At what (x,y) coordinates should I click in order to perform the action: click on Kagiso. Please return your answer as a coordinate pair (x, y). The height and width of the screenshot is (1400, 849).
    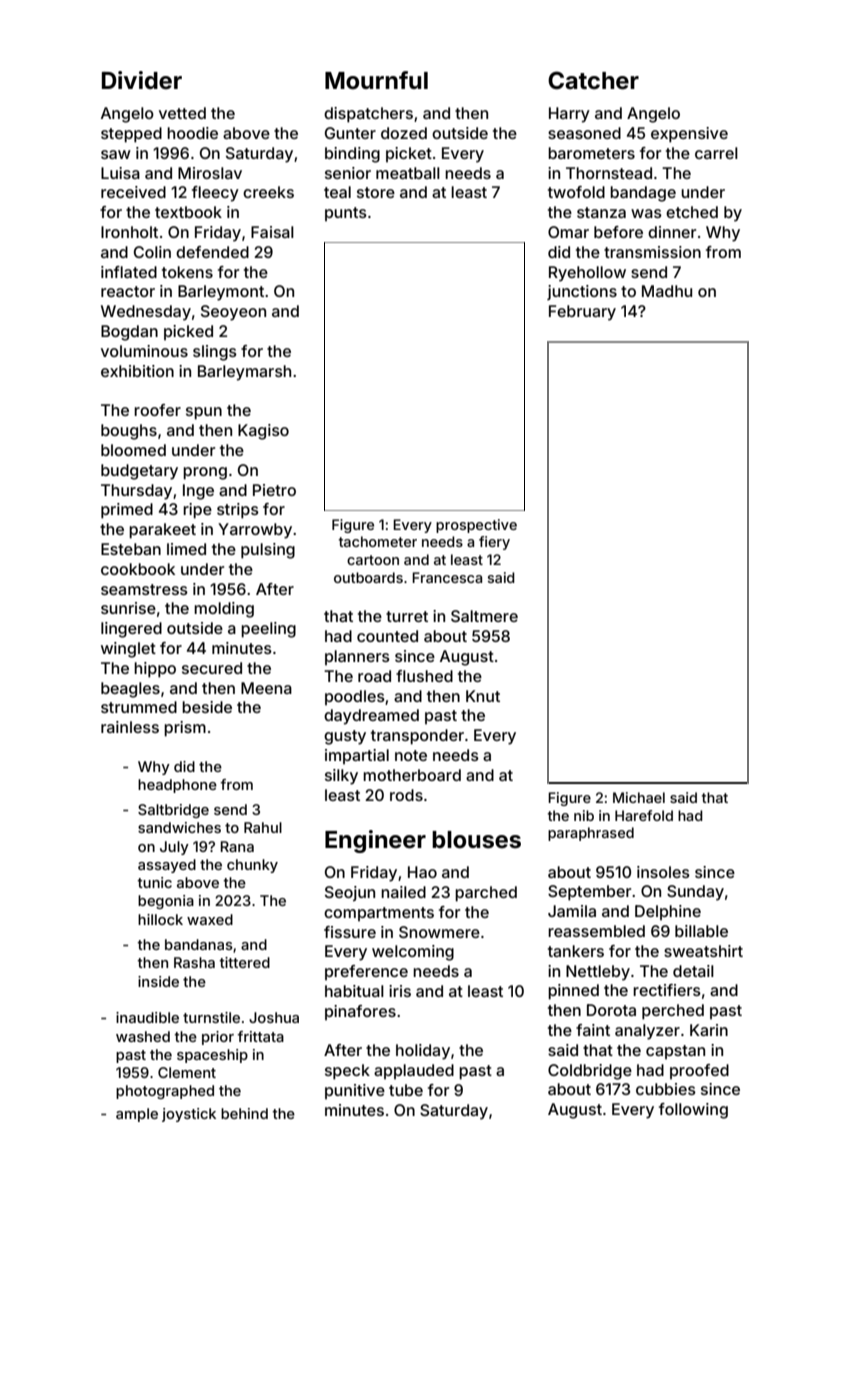
    Looking at the image, I should click on (263, 432).
